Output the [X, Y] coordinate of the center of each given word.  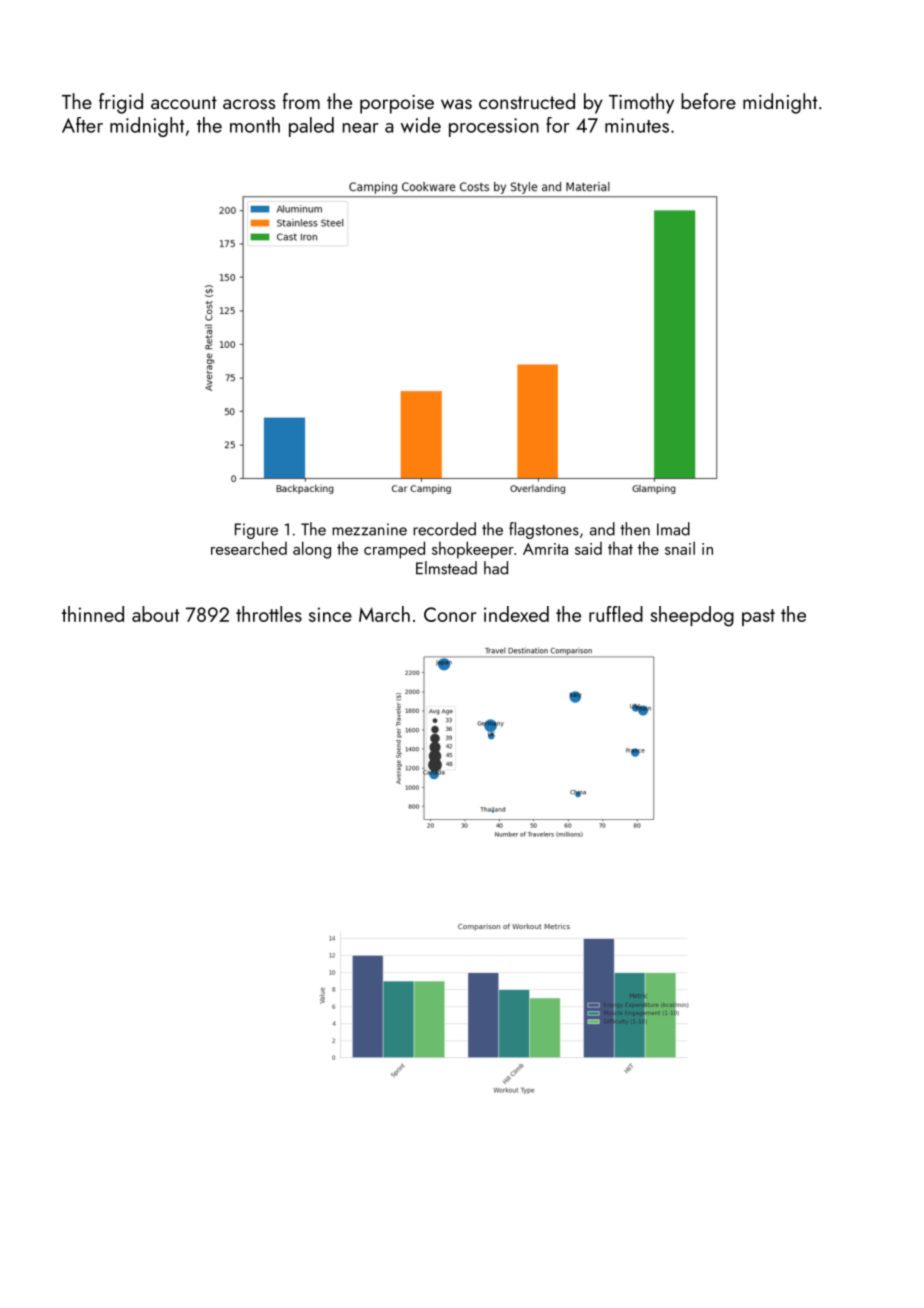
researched [249, 548]
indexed [516, 614]
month [255, 125]
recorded [444, 529]
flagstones [544, 530]
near [361, 128]
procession [494, 127]
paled [311, 127]
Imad [673, 529]
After [82, 125]
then [635, 529]
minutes [637, 125]
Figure [256, 531]
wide [421, 125]
